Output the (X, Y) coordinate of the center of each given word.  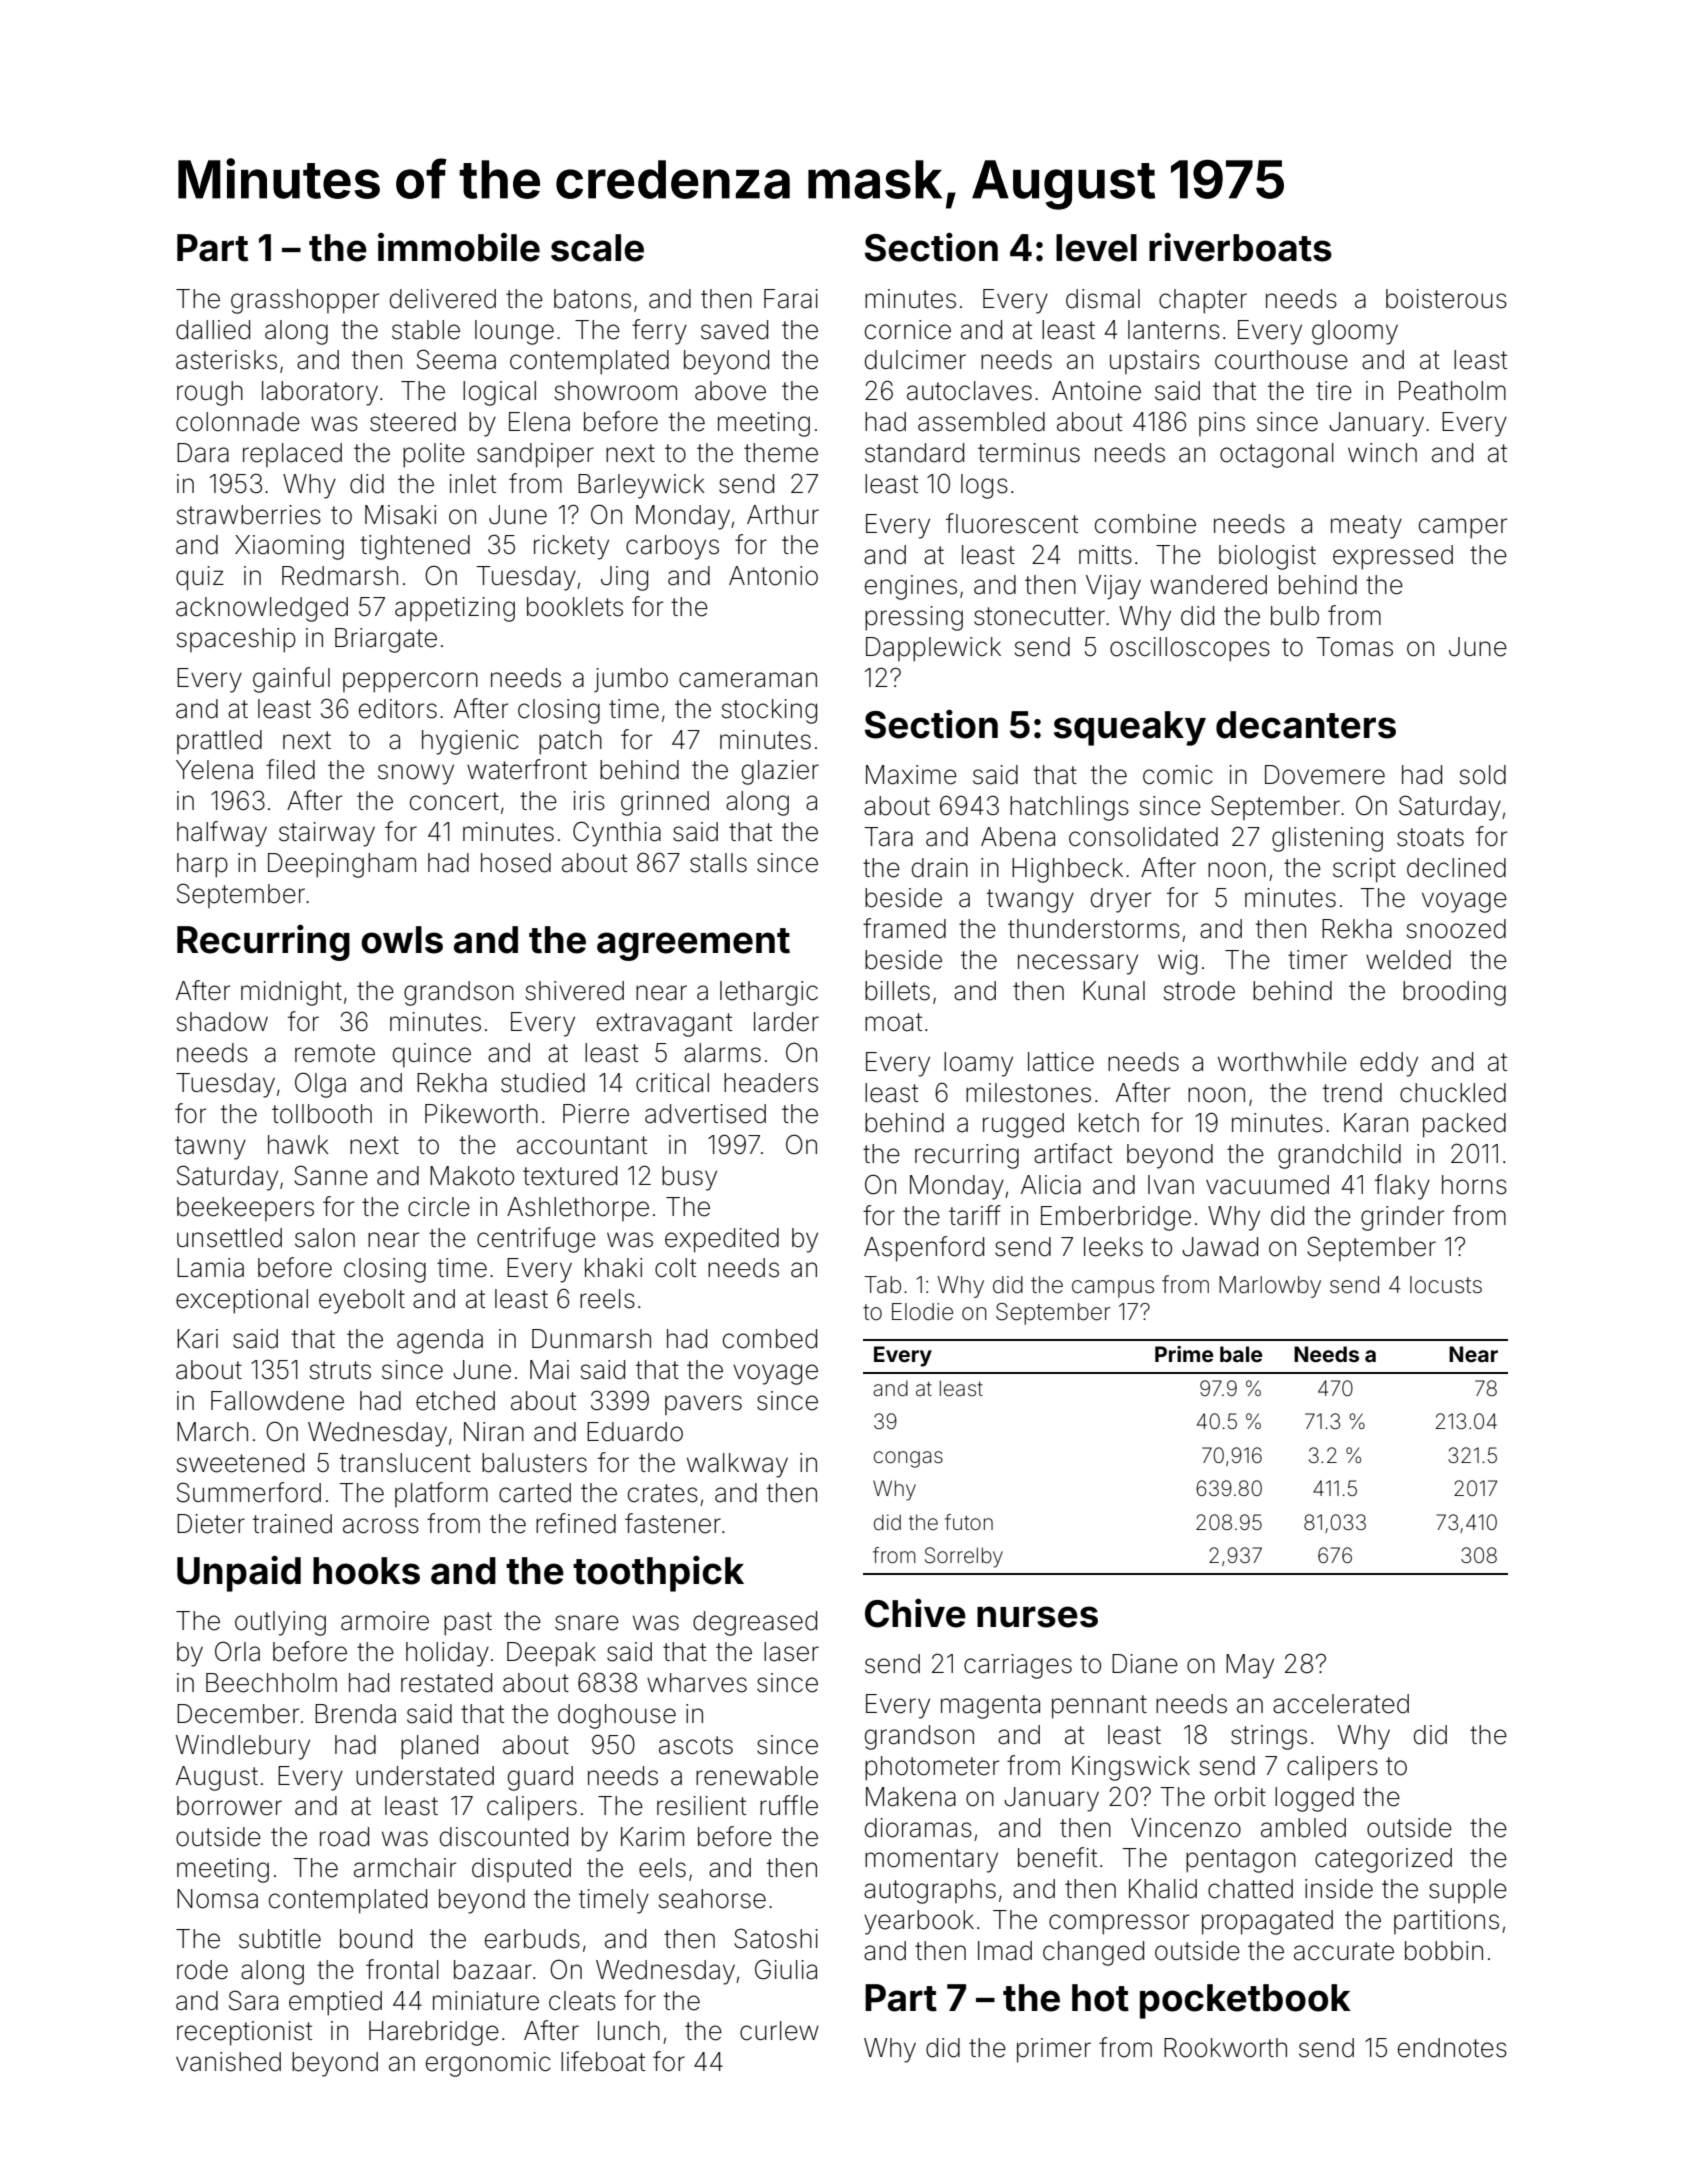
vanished (228, 2062)
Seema (456, 359)
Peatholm (1452, 391)
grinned (665, 803)
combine (1145, 524)
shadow (222, 1022)
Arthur (783, 514)
